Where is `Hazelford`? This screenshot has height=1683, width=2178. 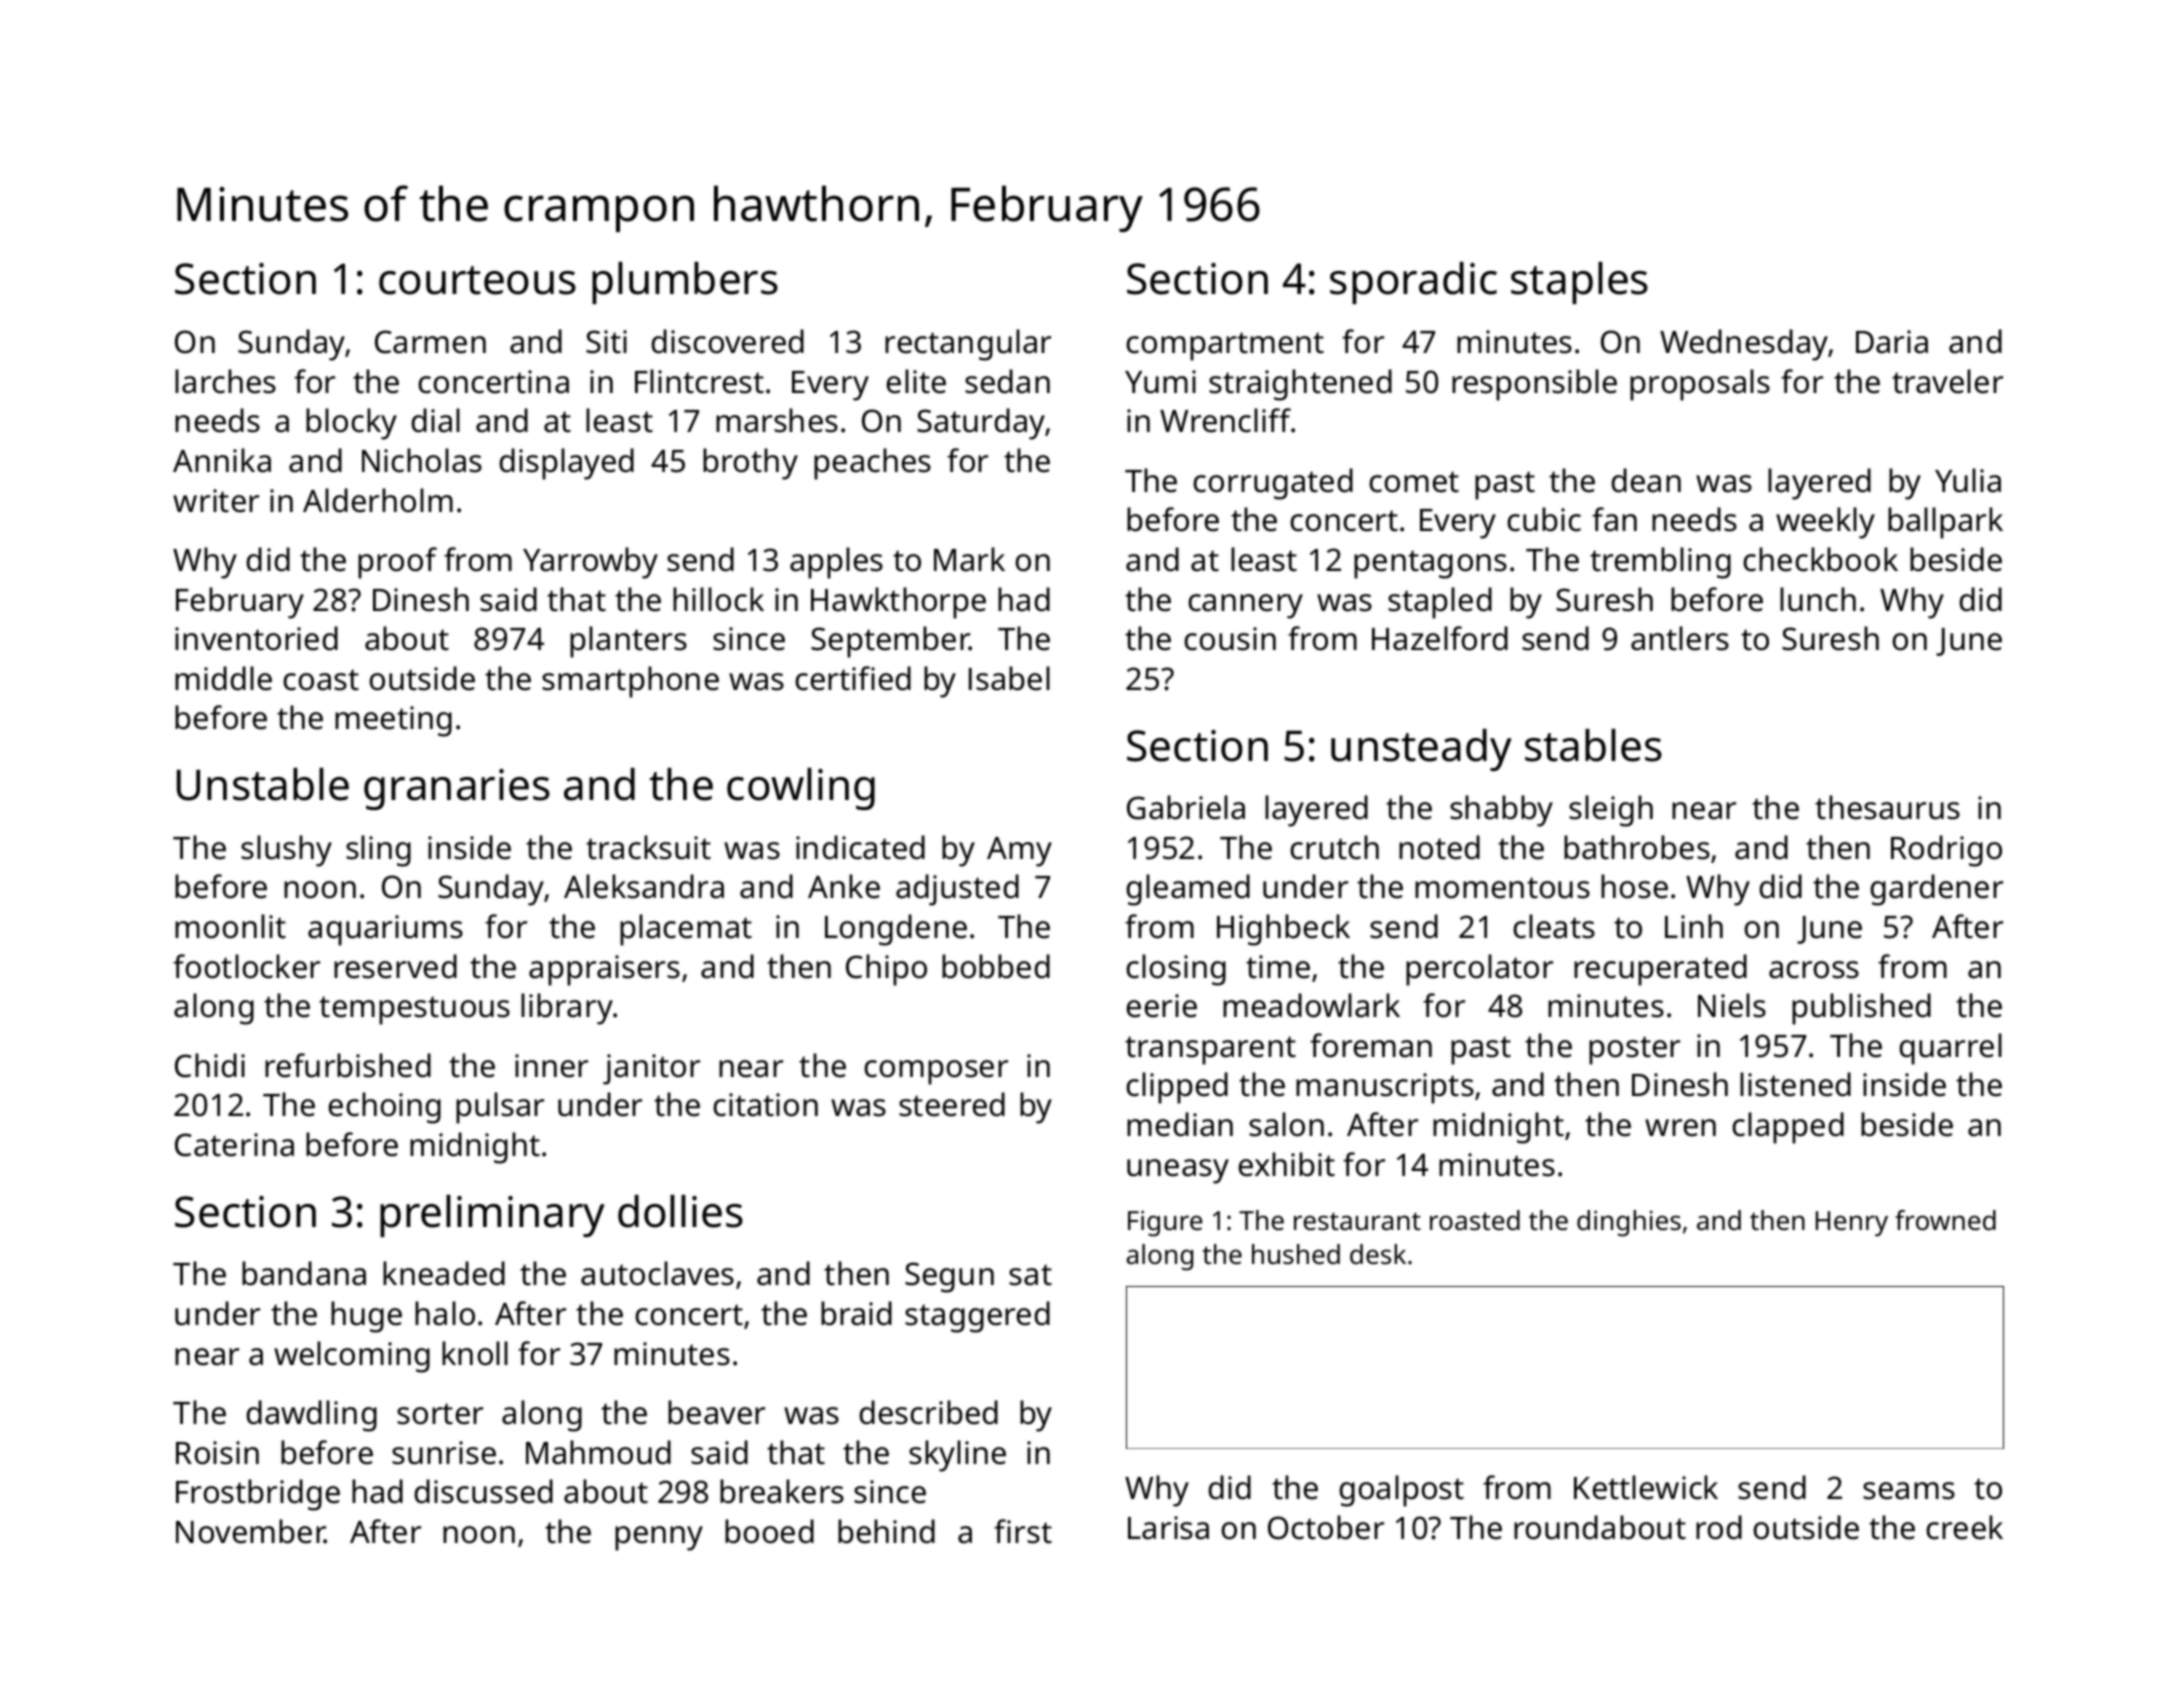 Hazelford is located at coordinates (1440, 638).
